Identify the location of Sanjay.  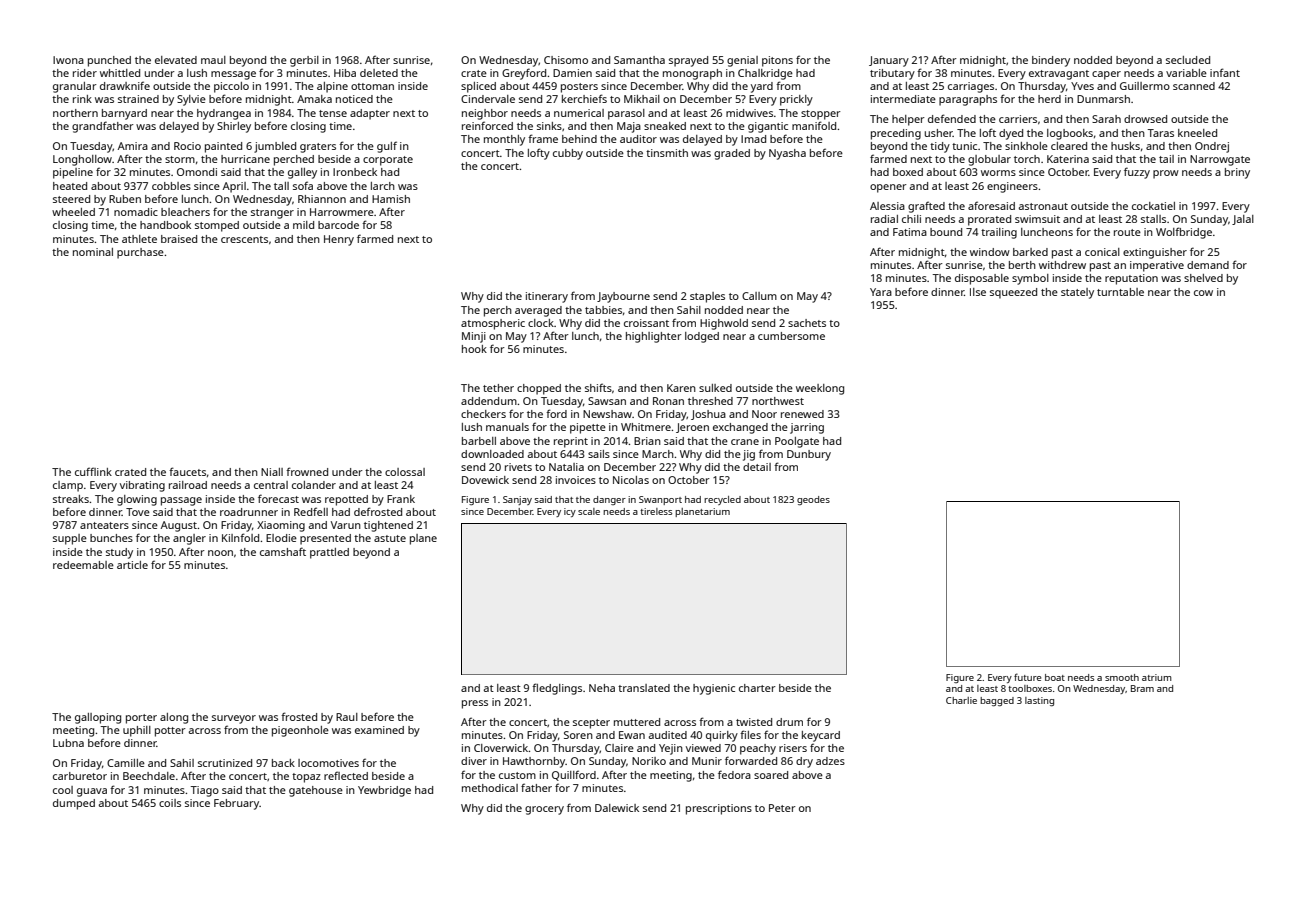
(517, 500).
